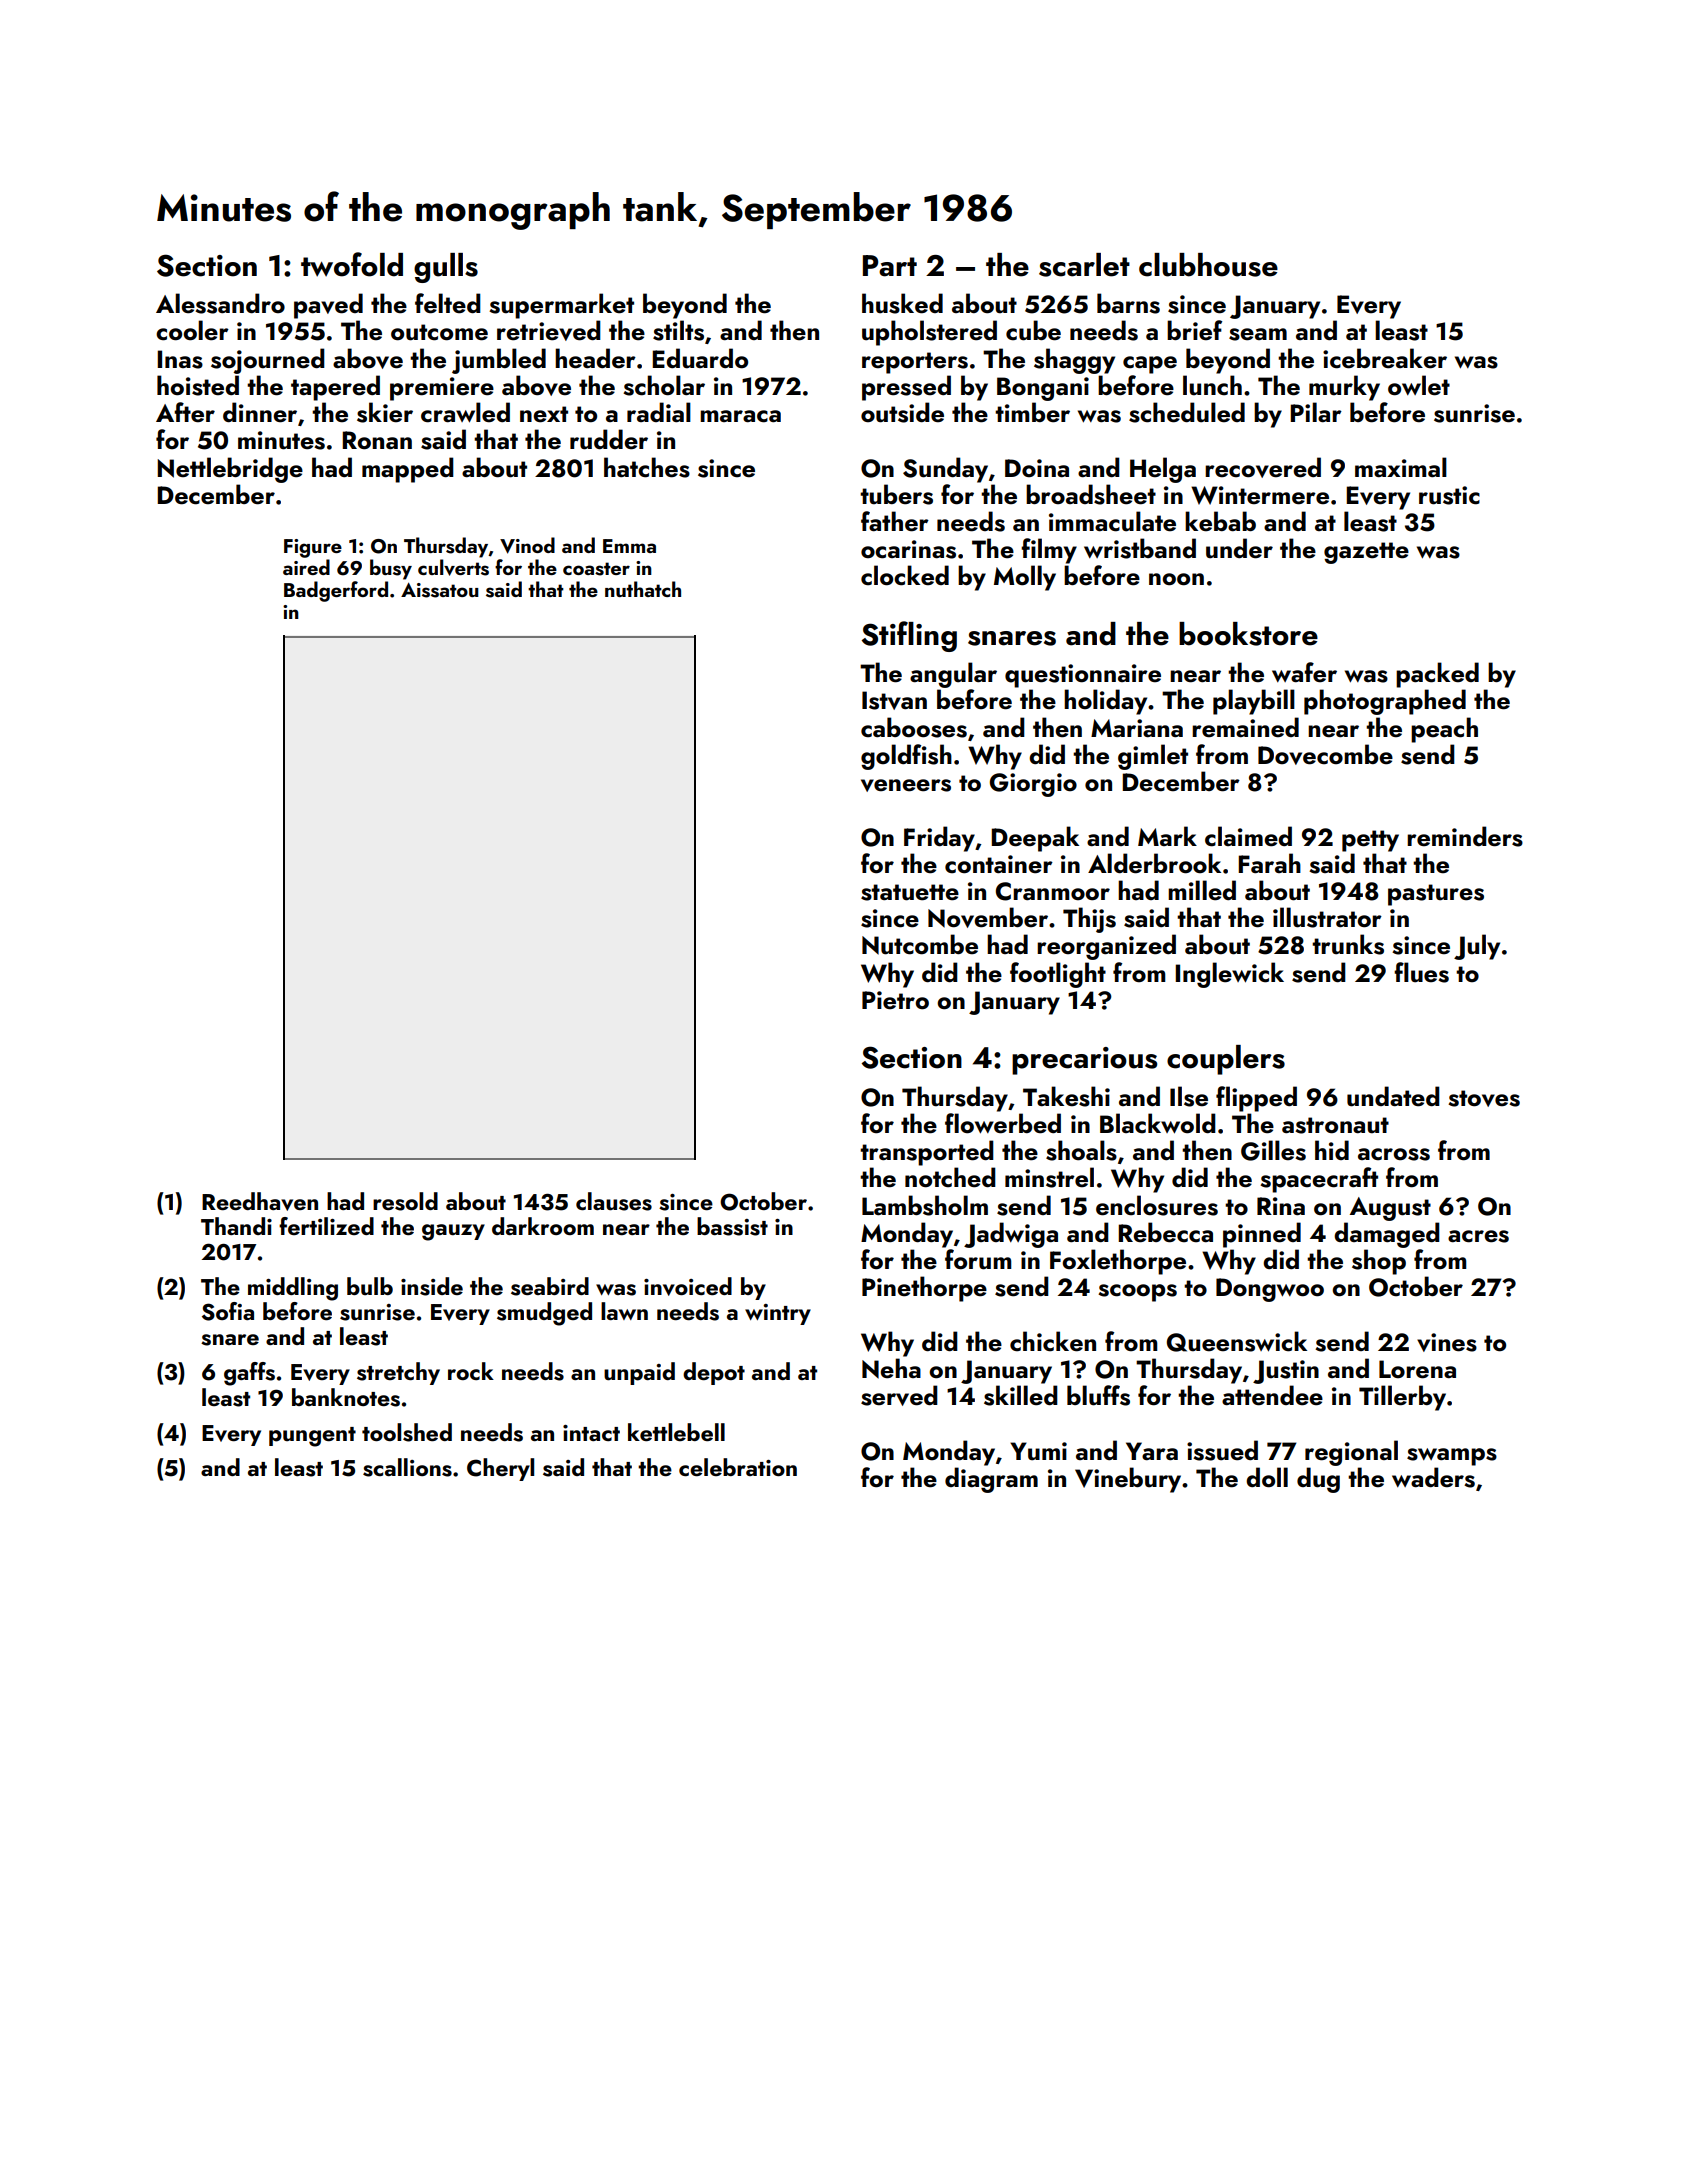 The image size is (1683, 2178). Describe the element at coordinates (891, 1368) in the image. I see `Neha` at that location.
